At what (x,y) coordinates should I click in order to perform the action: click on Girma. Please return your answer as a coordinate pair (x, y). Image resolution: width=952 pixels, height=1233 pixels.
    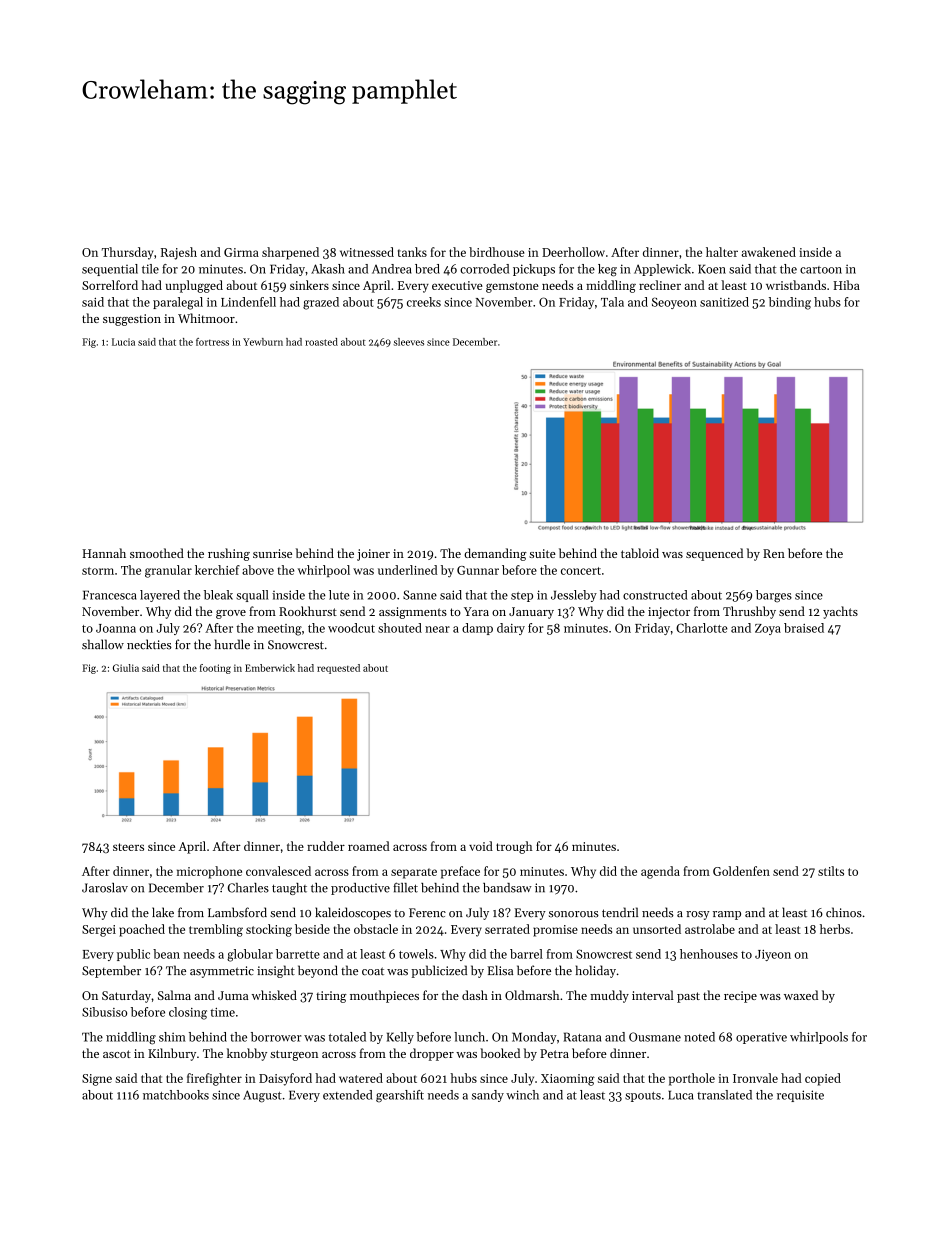
    Looking at the image, I should click on (241, 252).
